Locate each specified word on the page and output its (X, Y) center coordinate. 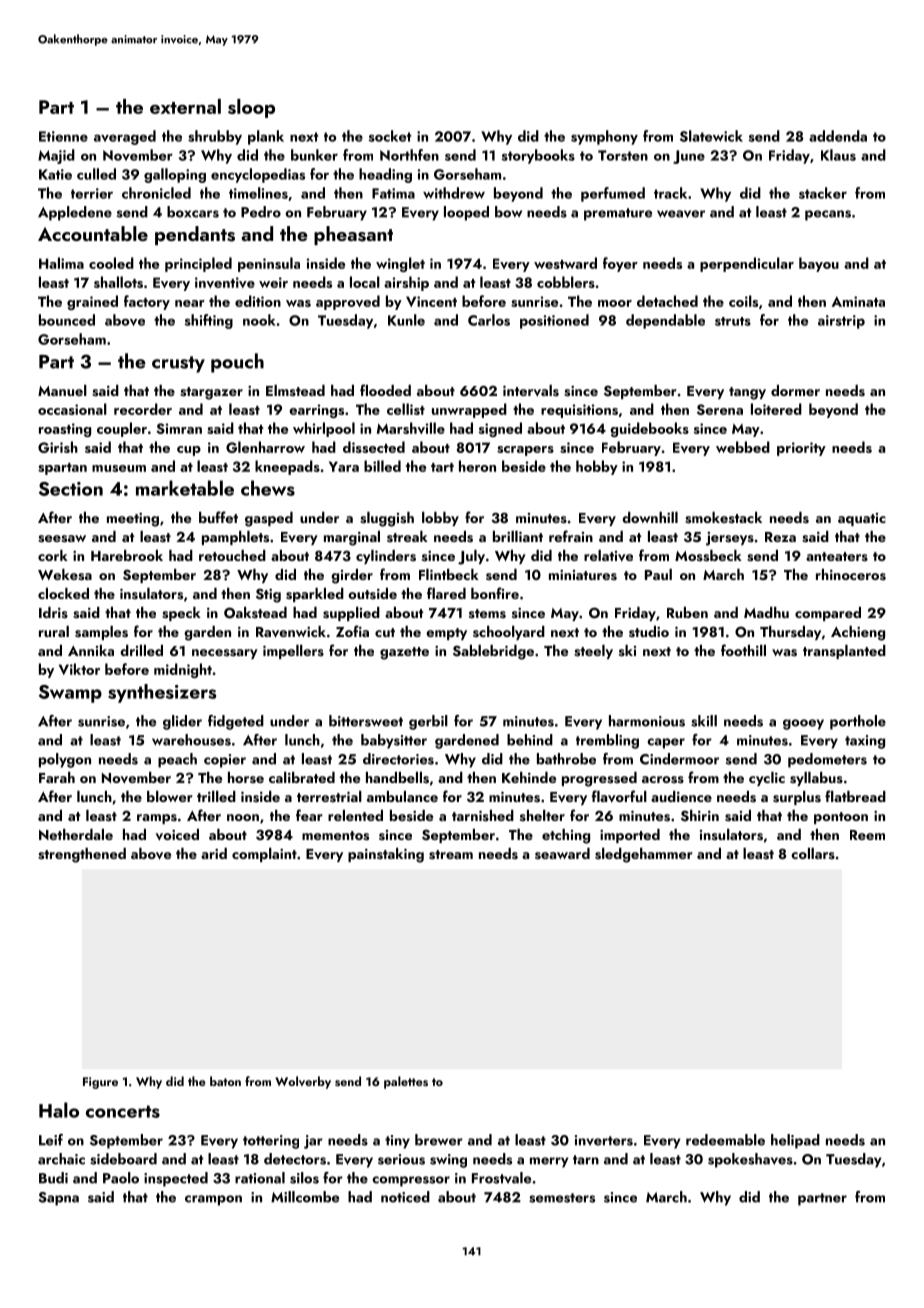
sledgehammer (644, 855)
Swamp (70, 694)
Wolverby (303, 1082)
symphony (604, 137)
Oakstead (255, 613)
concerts (123, 1111)
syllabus (816, 779)
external (185, 106)
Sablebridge (493, 652)
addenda (838, 136)
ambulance (402, 796)
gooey (803, 724)
